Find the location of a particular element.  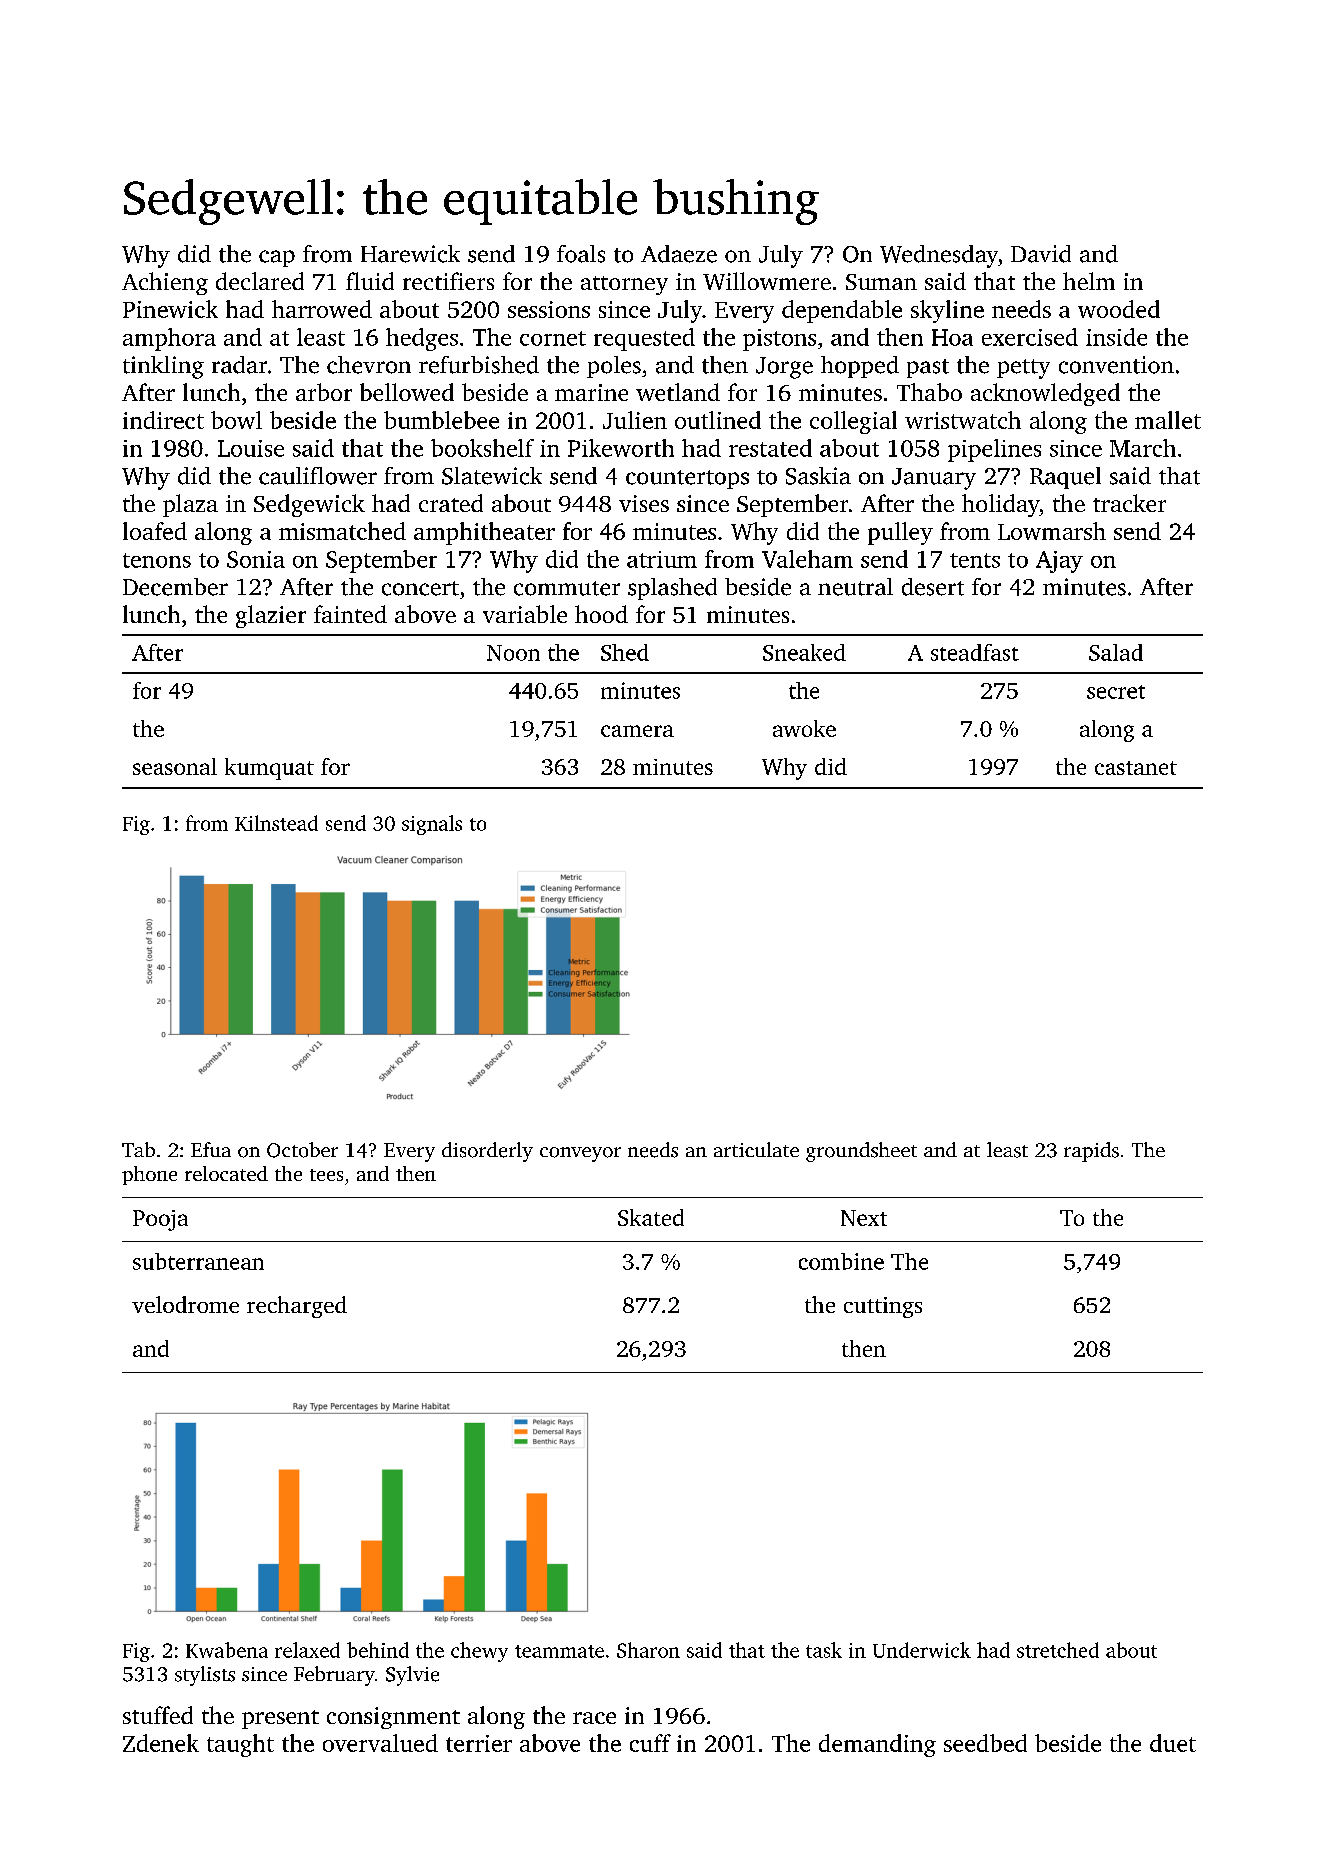

cuttings is located at coordinates (883, 1307).
